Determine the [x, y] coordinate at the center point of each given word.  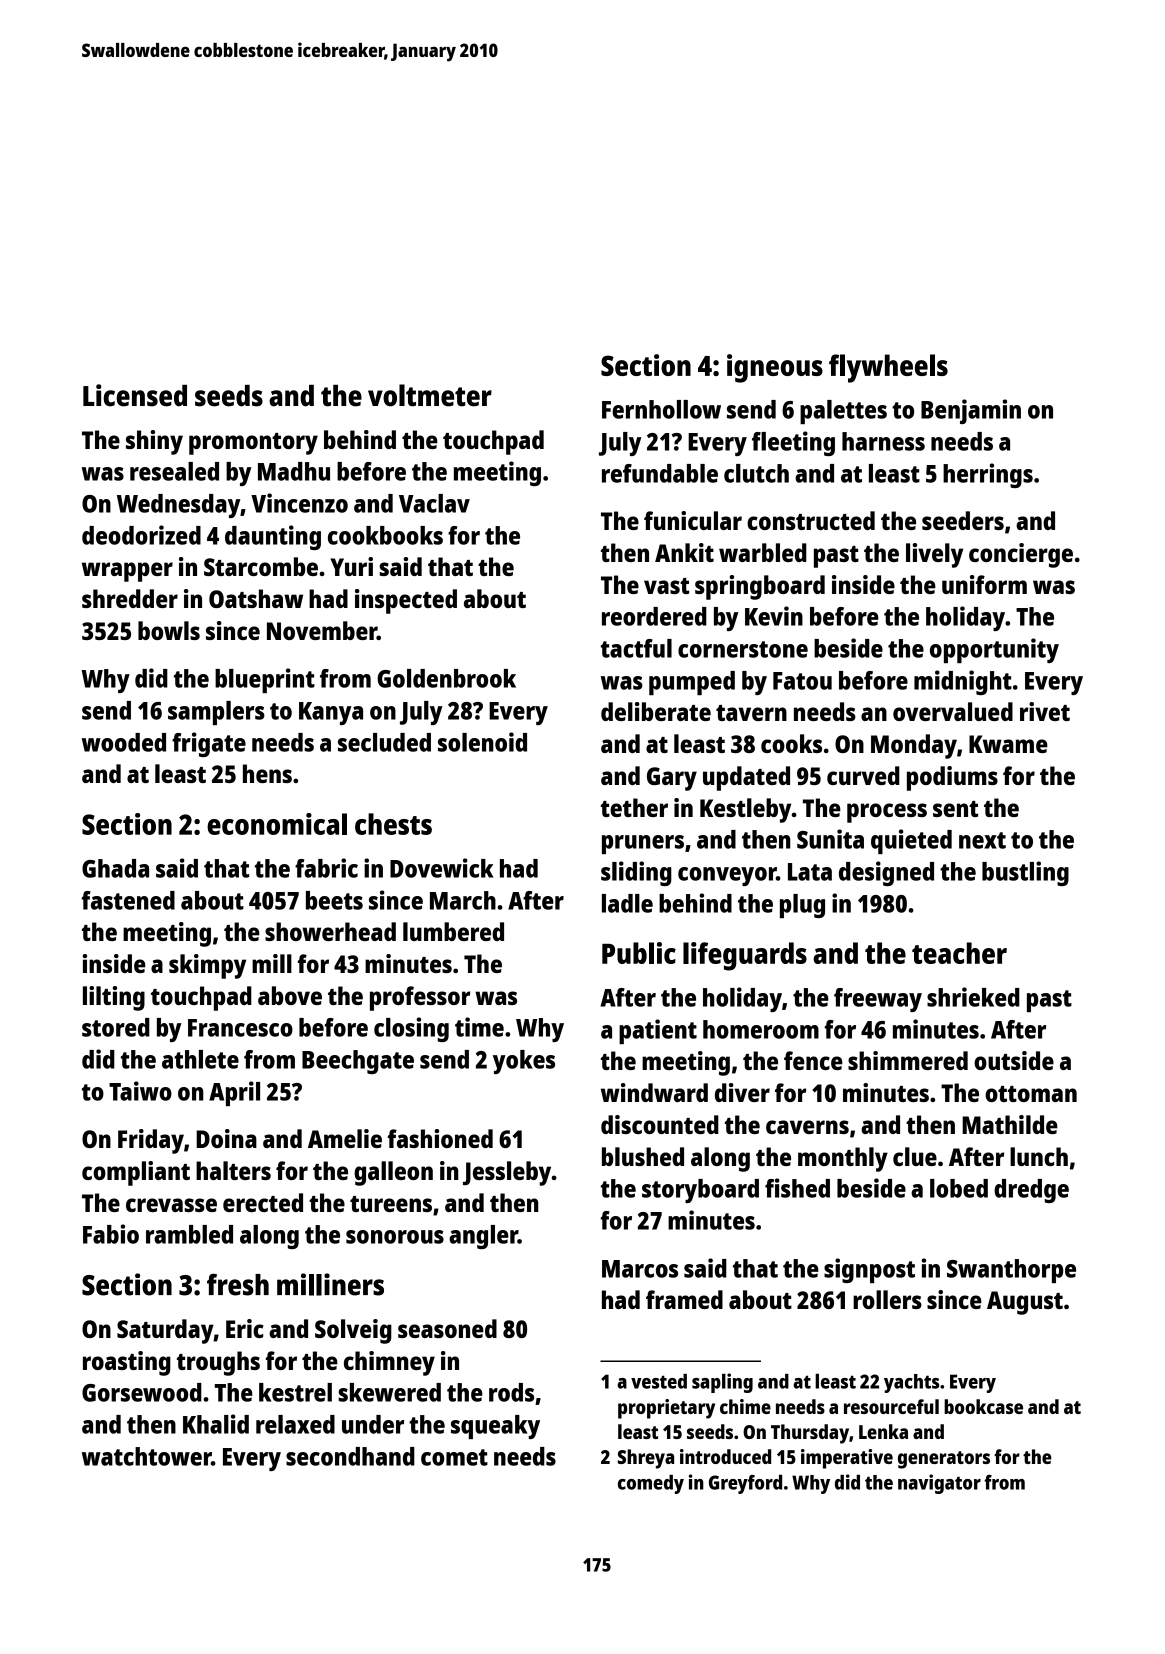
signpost [869, 1270]
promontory [253, 444]
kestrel [295, 1392]
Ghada [115, 868]
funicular [693, 520]
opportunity [994, 650]
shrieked [973, 997]
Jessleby [507, 1173]
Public [639, 953]
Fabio [111, 1234]
